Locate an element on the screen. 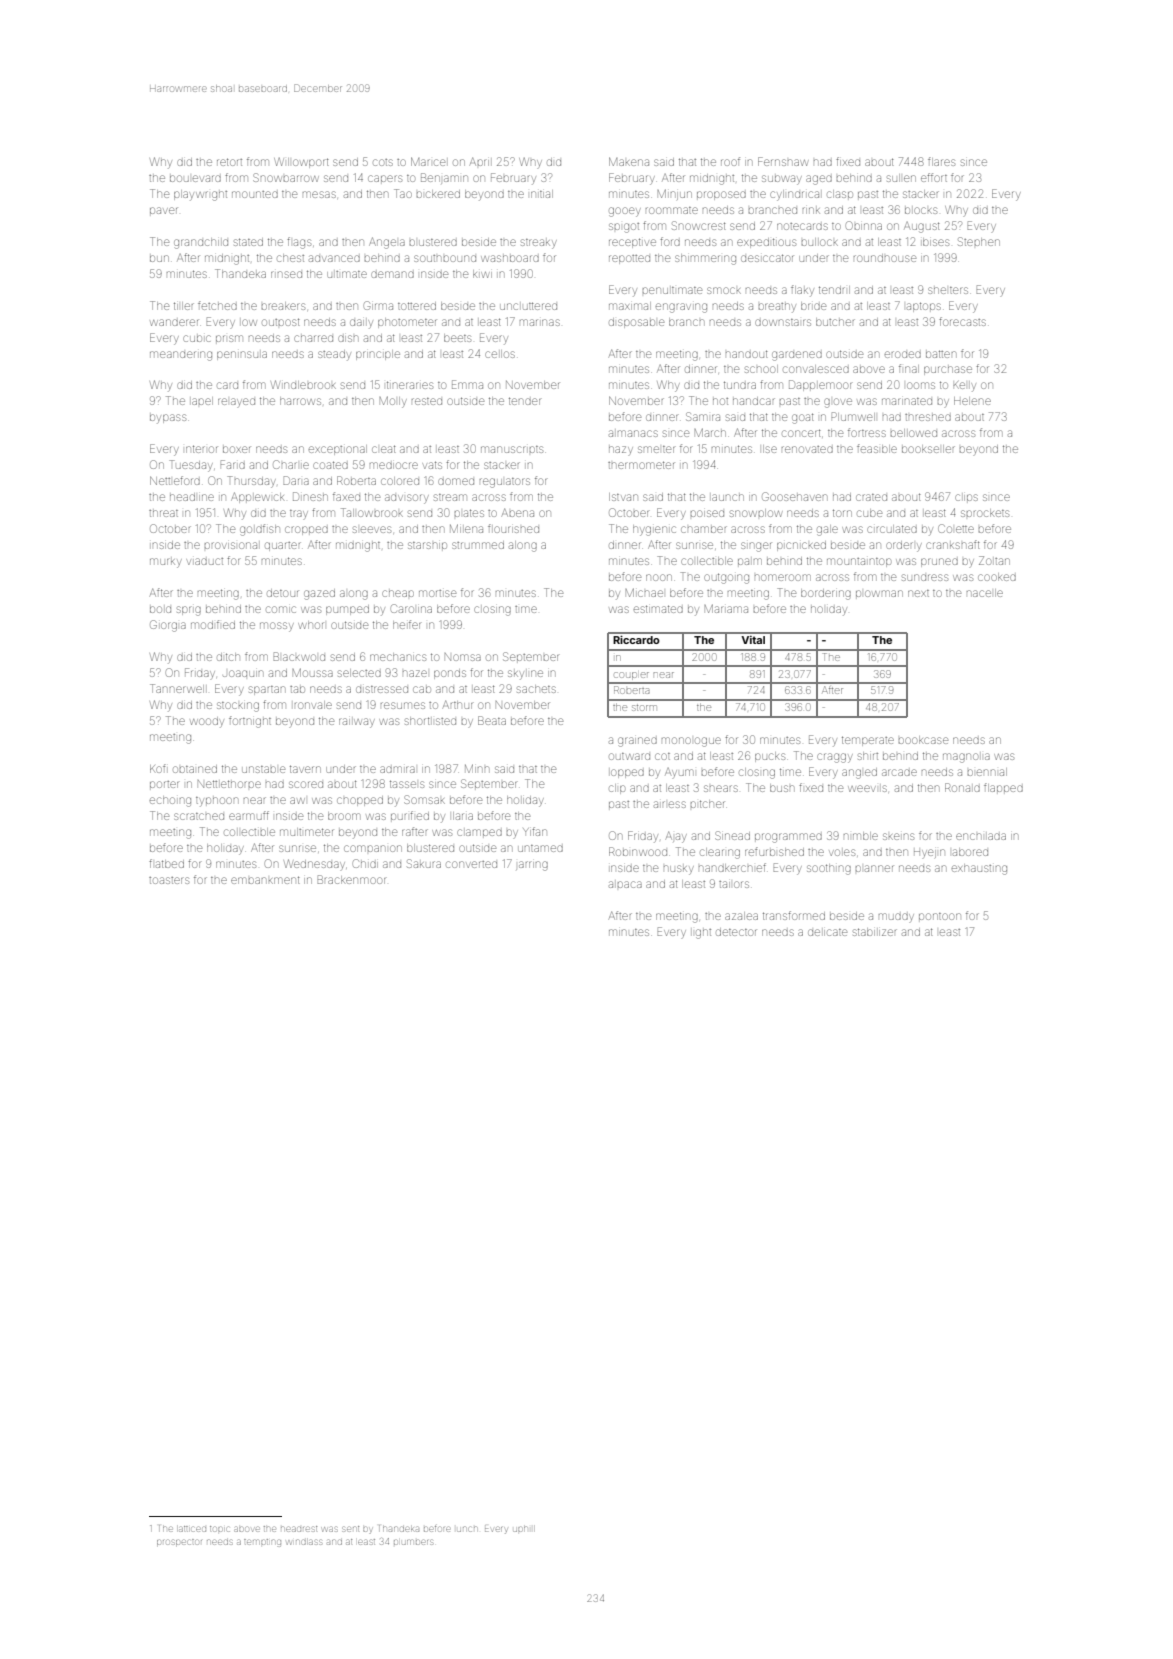 This screenshot has height=1659, width=1173. rinsed is located at coordinates (286, 274).
